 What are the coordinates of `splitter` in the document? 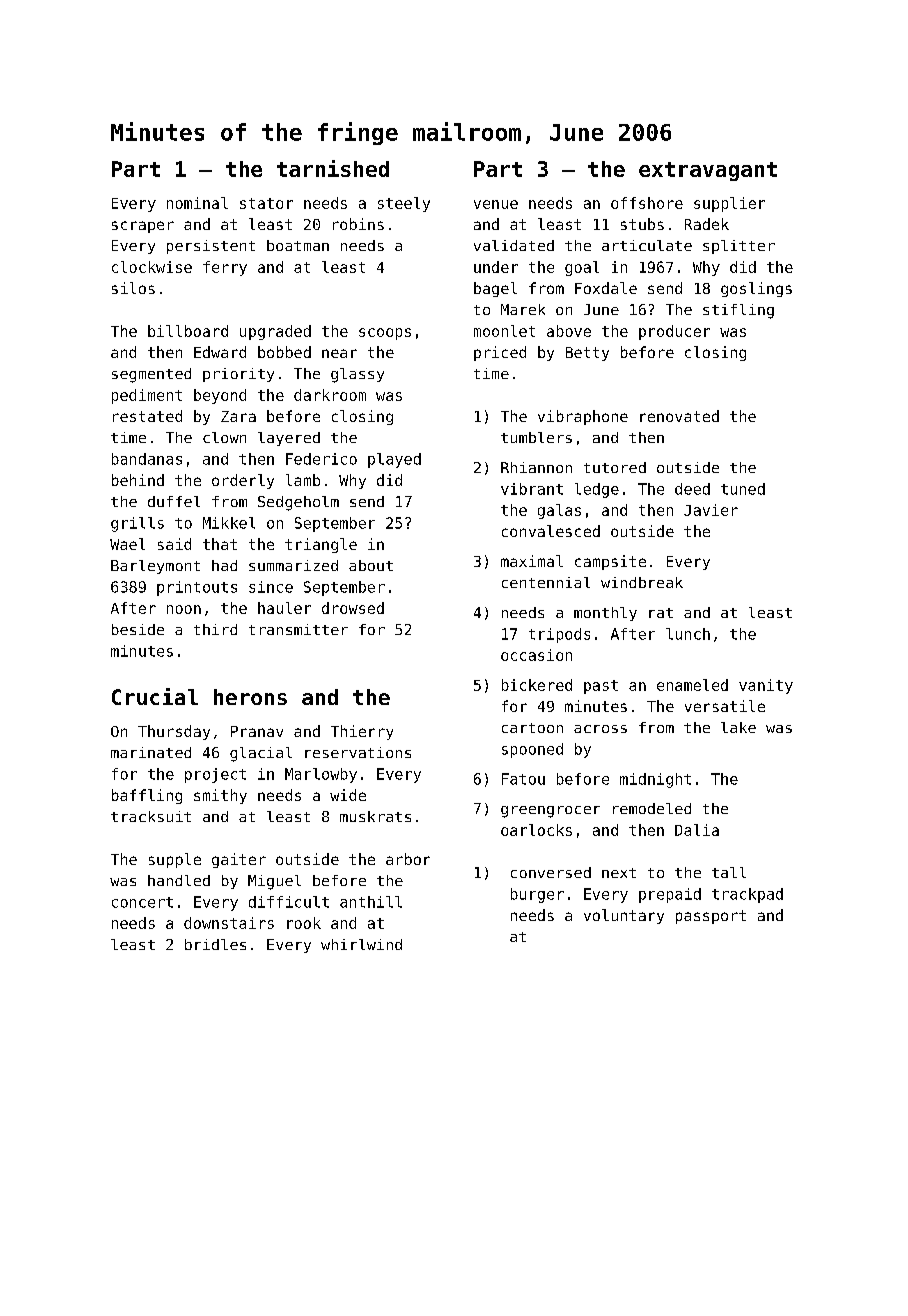 It's located at (739, 247).
